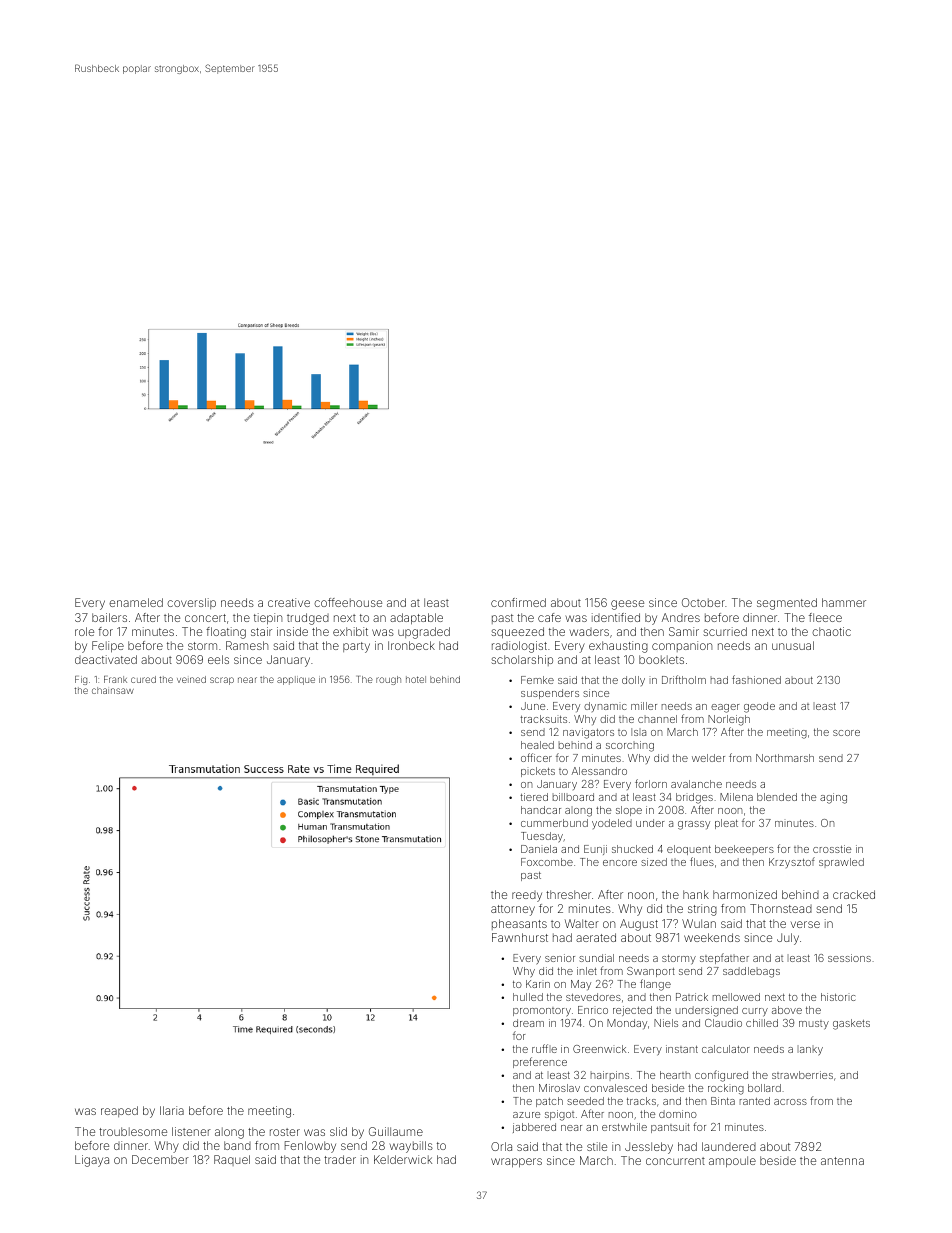  Describe the element at coordinates (113, 690) in the page. I see `chainsaw` at that location.
